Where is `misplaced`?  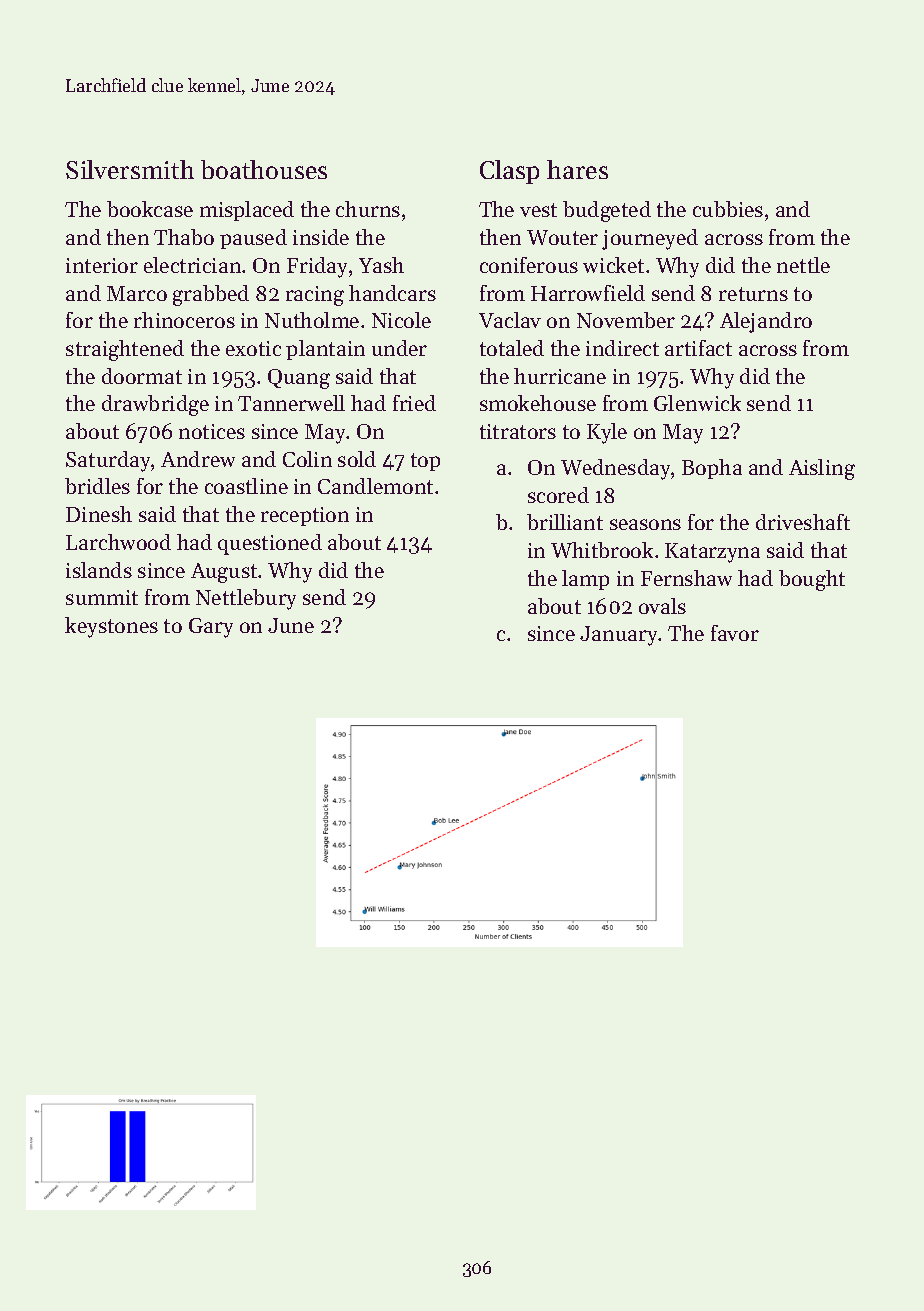 misplaced is located at coordinates (247, 211).
